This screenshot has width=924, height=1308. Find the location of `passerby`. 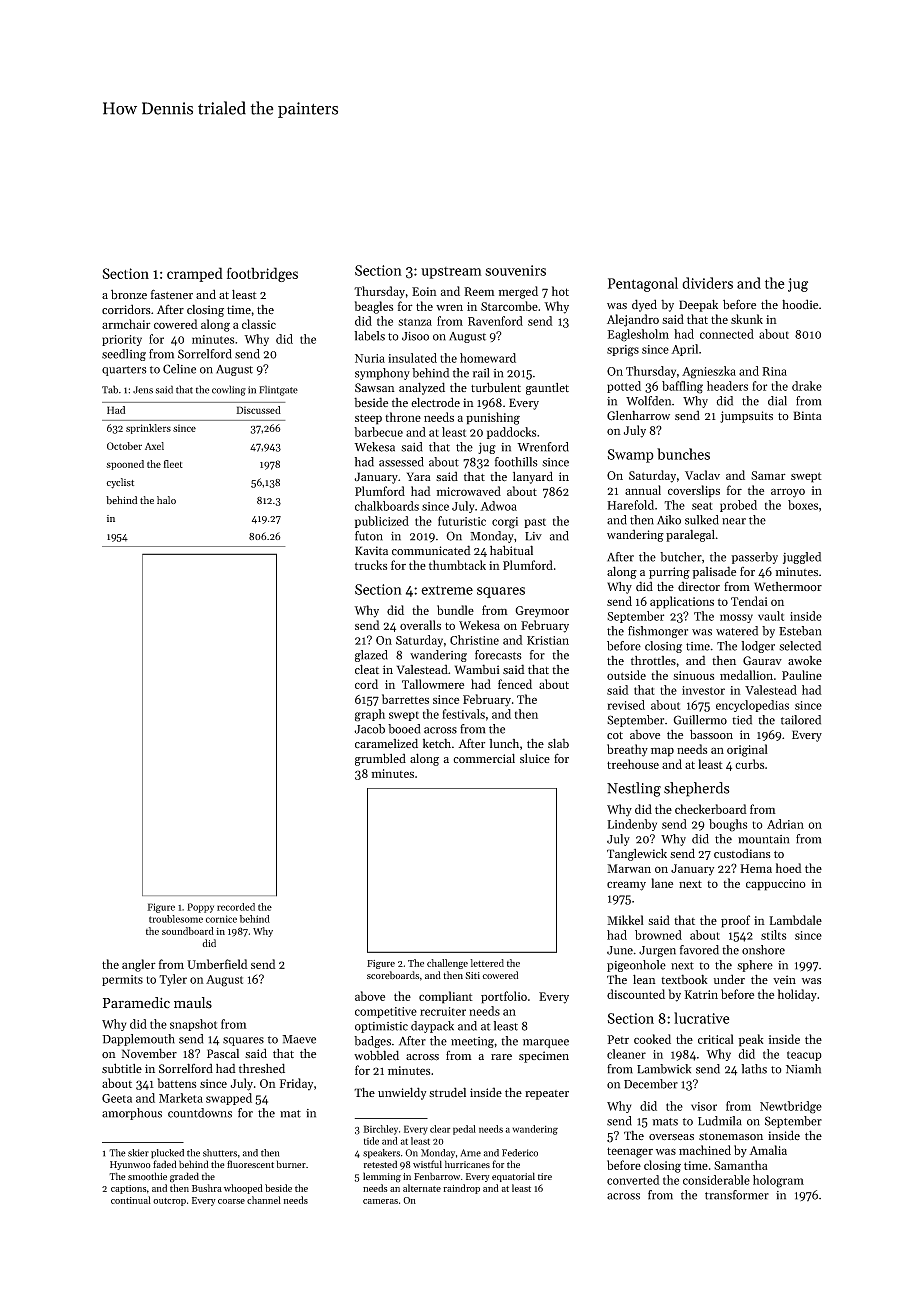

passerby is located at coordinates (754, 558).
